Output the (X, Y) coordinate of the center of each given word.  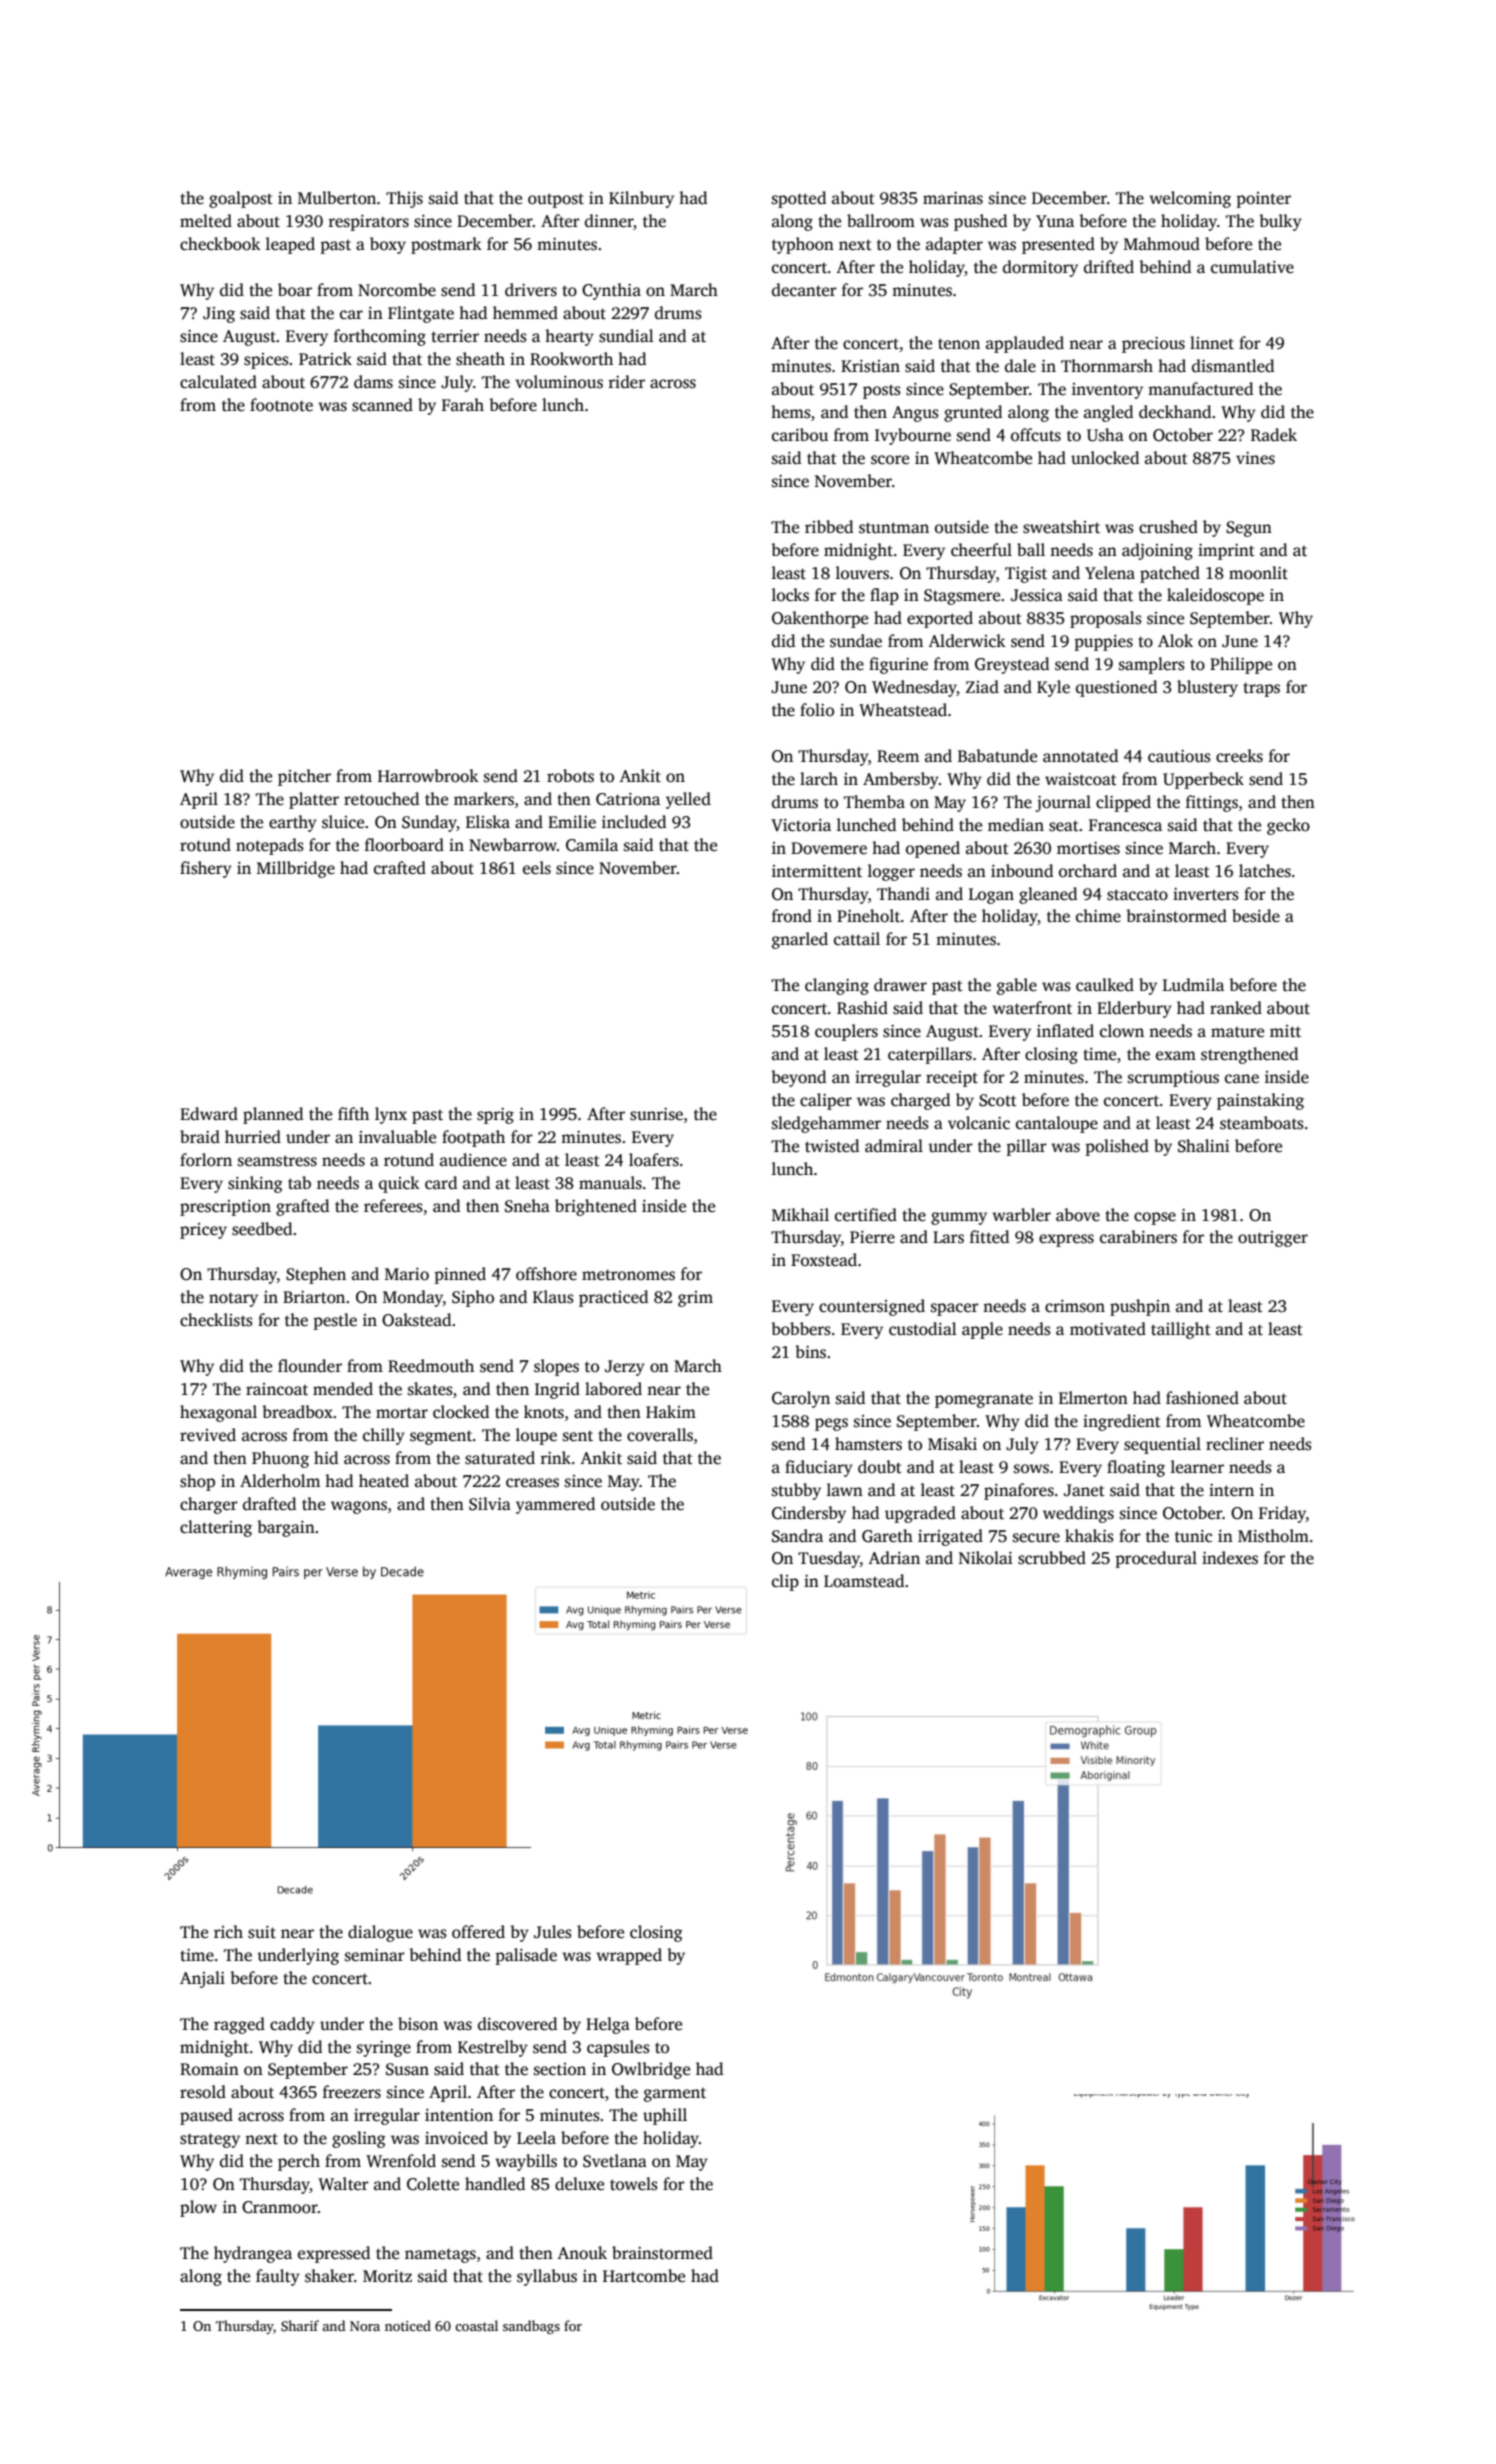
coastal (476, 2325)
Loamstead (864, 1581)
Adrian (894, 1557)
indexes (1230, 1558)
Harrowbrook (428, 776)
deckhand (1175, 412)
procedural (1156, 1559)
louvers (862, 573)
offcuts (1036, 435)
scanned (382, 405)
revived (208, 1435)
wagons (359, 1507)
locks (790, 595)
